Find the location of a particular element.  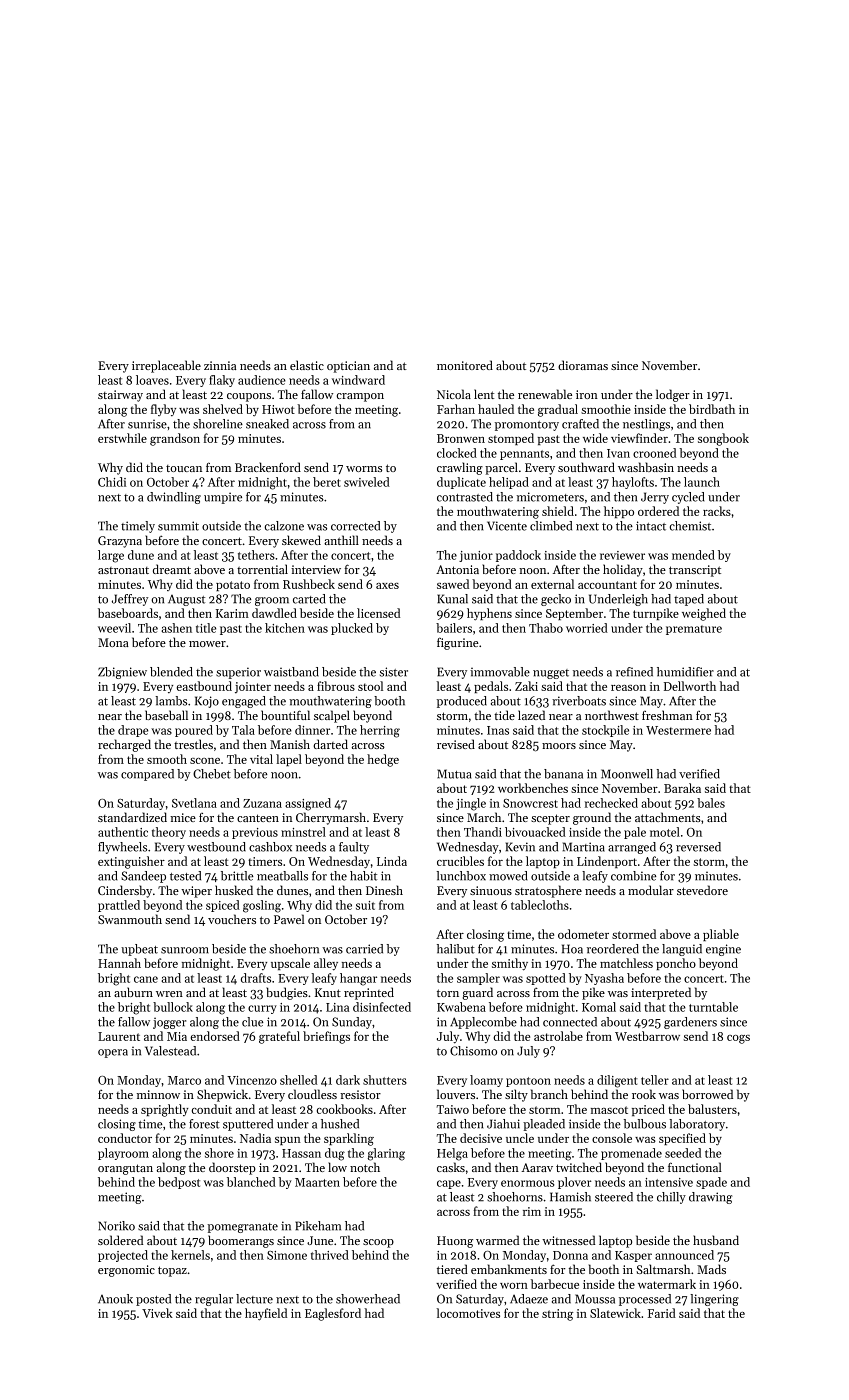

Inas is located at coordinates (498, 730).
